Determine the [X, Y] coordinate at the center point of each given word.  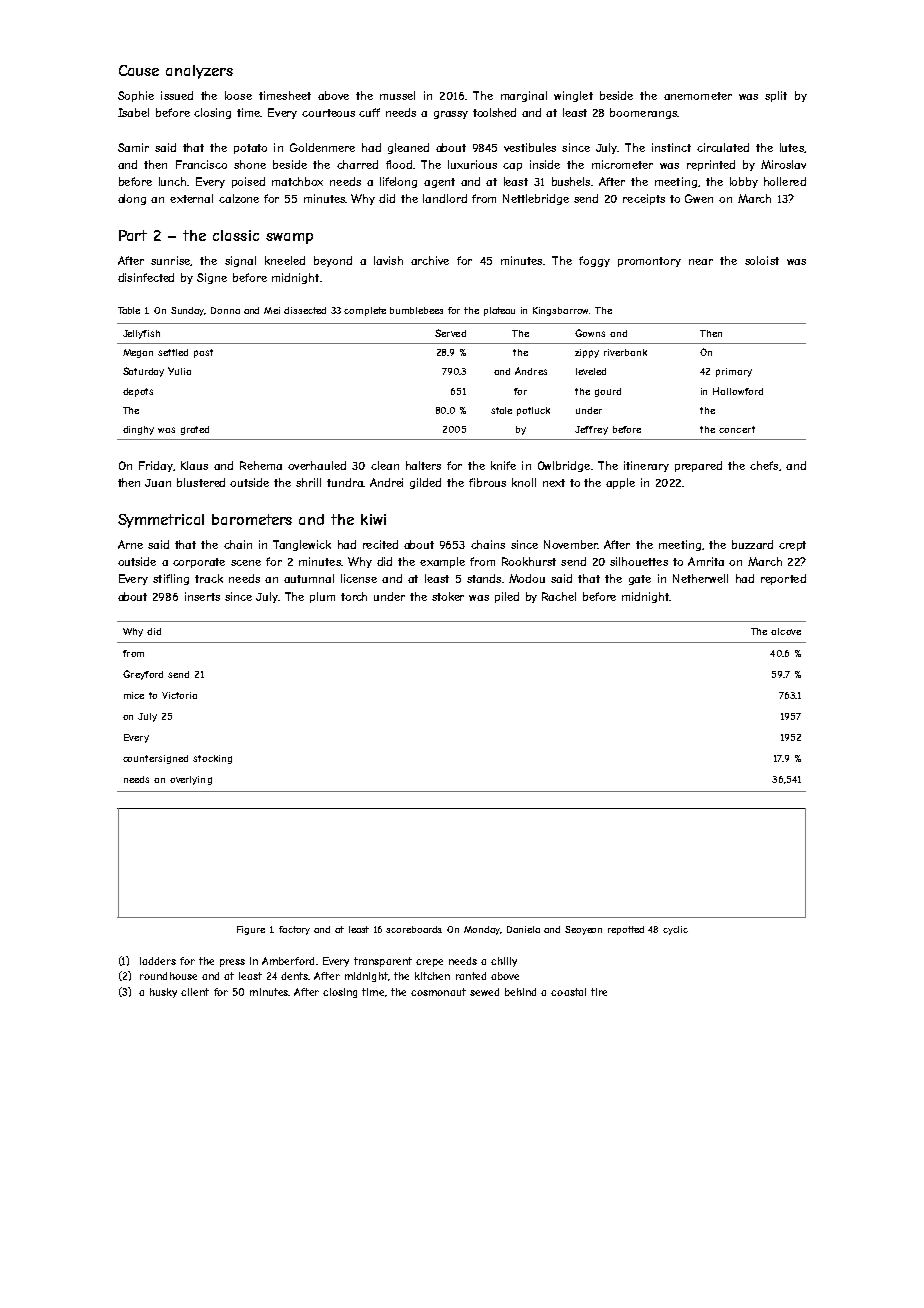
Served [450, 333]
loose [238, 95]
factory [294, 930]
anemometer [698, 96]
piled [507, 597]
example [442, 562]
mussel [397, 95]
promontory [649, 262]
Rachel [559, 596]
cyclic [675, 930]
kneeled [285, 260]
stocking [212, 759]
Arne [130, 544]
